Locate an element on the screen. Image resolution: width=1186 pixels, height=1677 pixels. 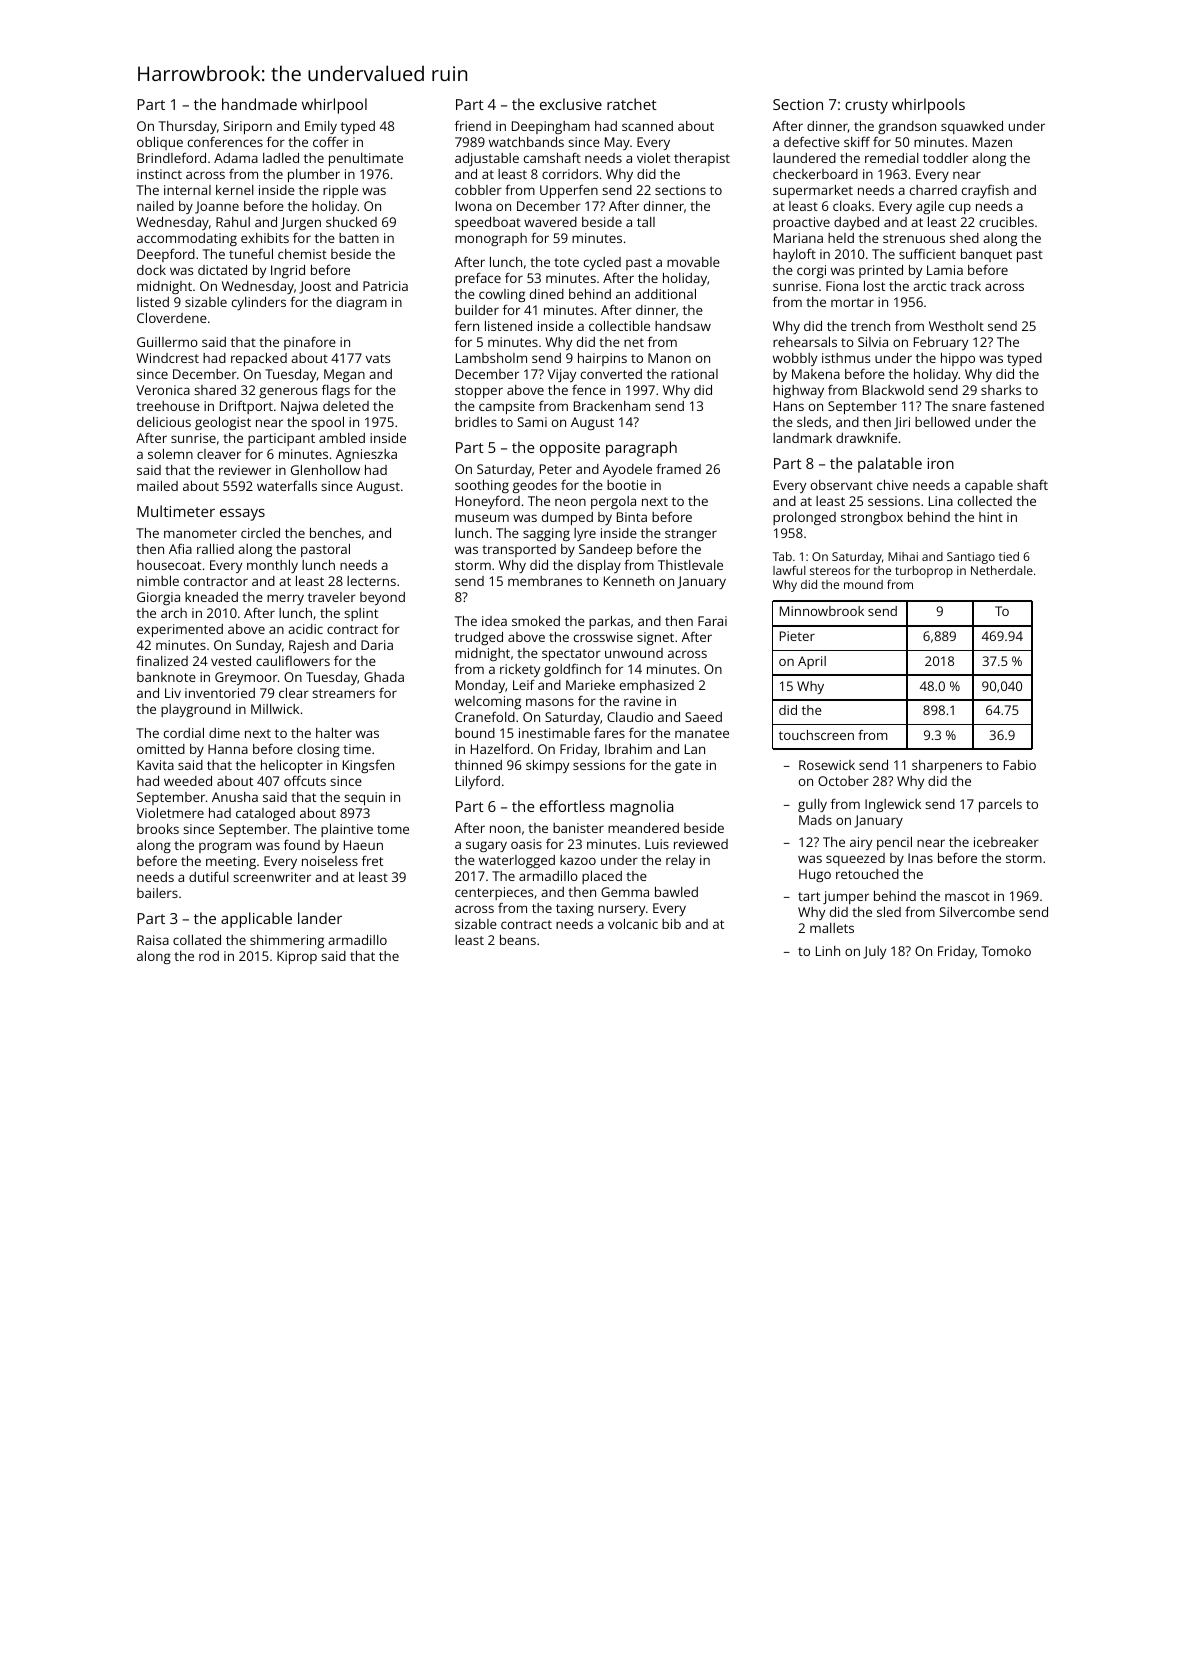
wavered is located at coordinates (550, 222).
